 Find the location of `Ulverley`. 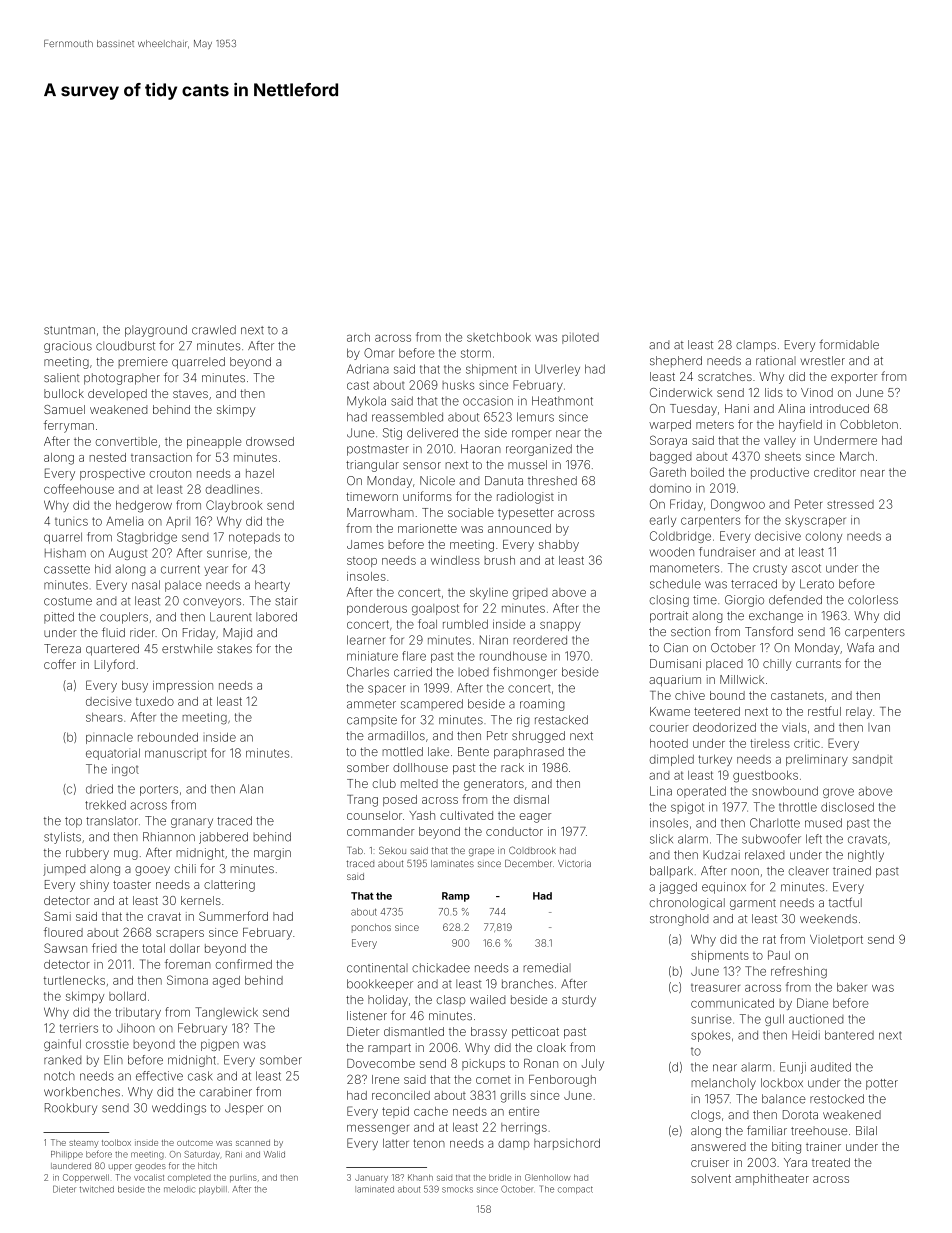

Ulverley is located at coordinates (557, 370).
